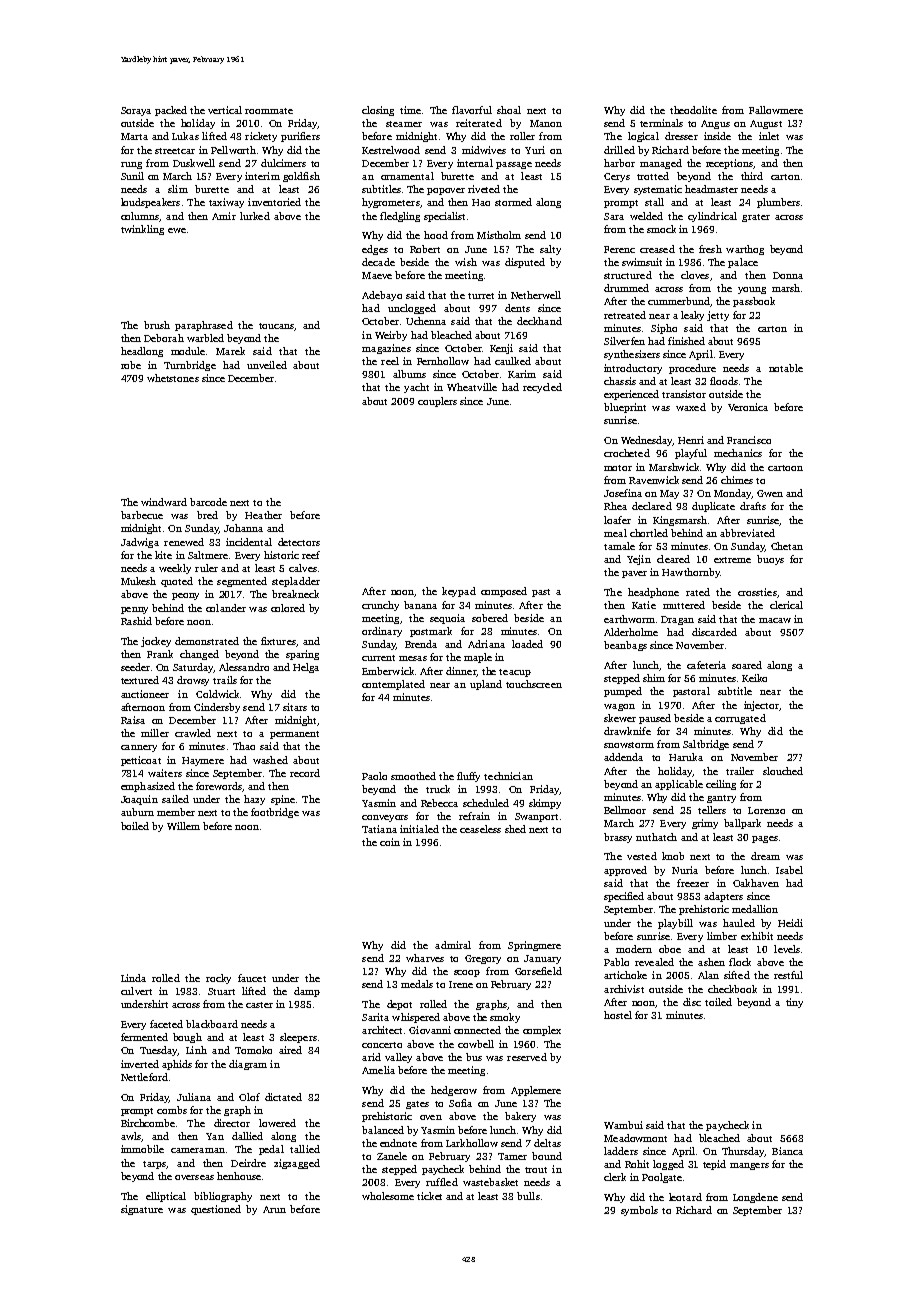 This screenshot has height=1308, width=924. What do you see at coordinates (288, 608) in the screenshot?
I see `colored` at bounding box center [288, 608].
